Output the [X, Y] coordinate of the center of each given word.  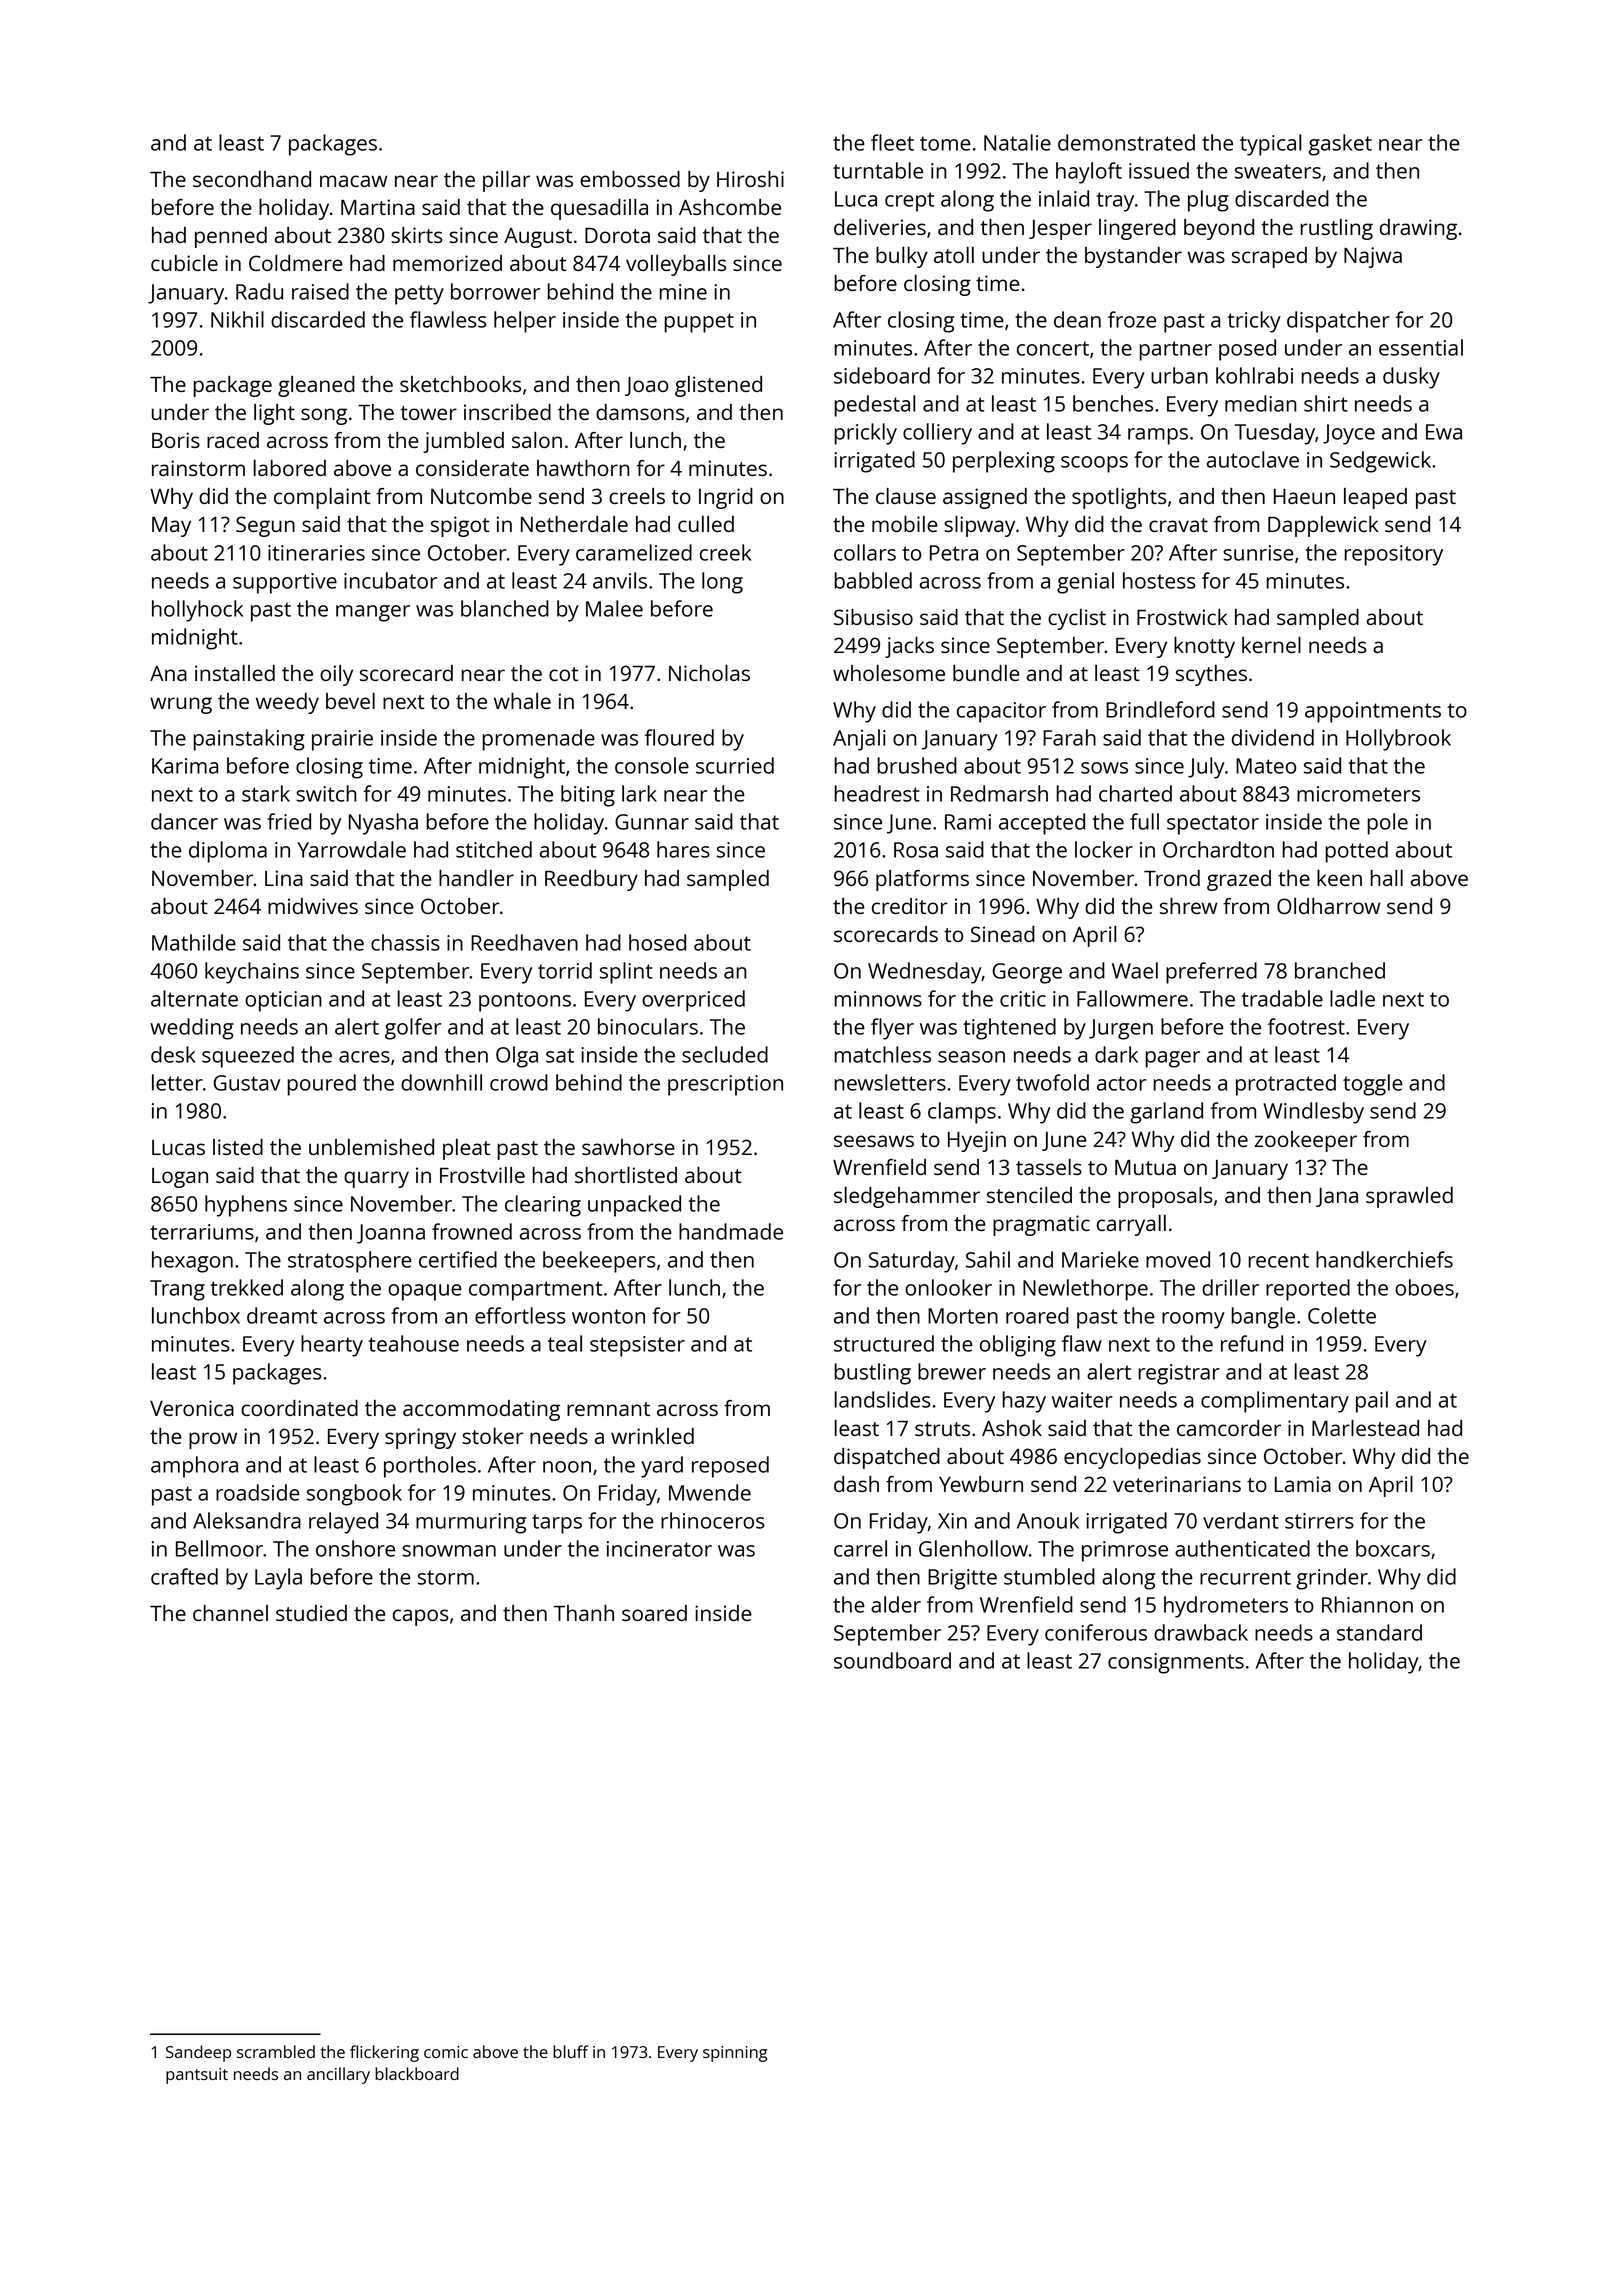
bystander [1133, 257]
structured [884, 1343]
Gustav [247, 1083]
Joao [646, 386]
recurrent [1245, 1577]
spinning [735, 2054]
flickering [384, 2053]
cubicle [184, 263]
